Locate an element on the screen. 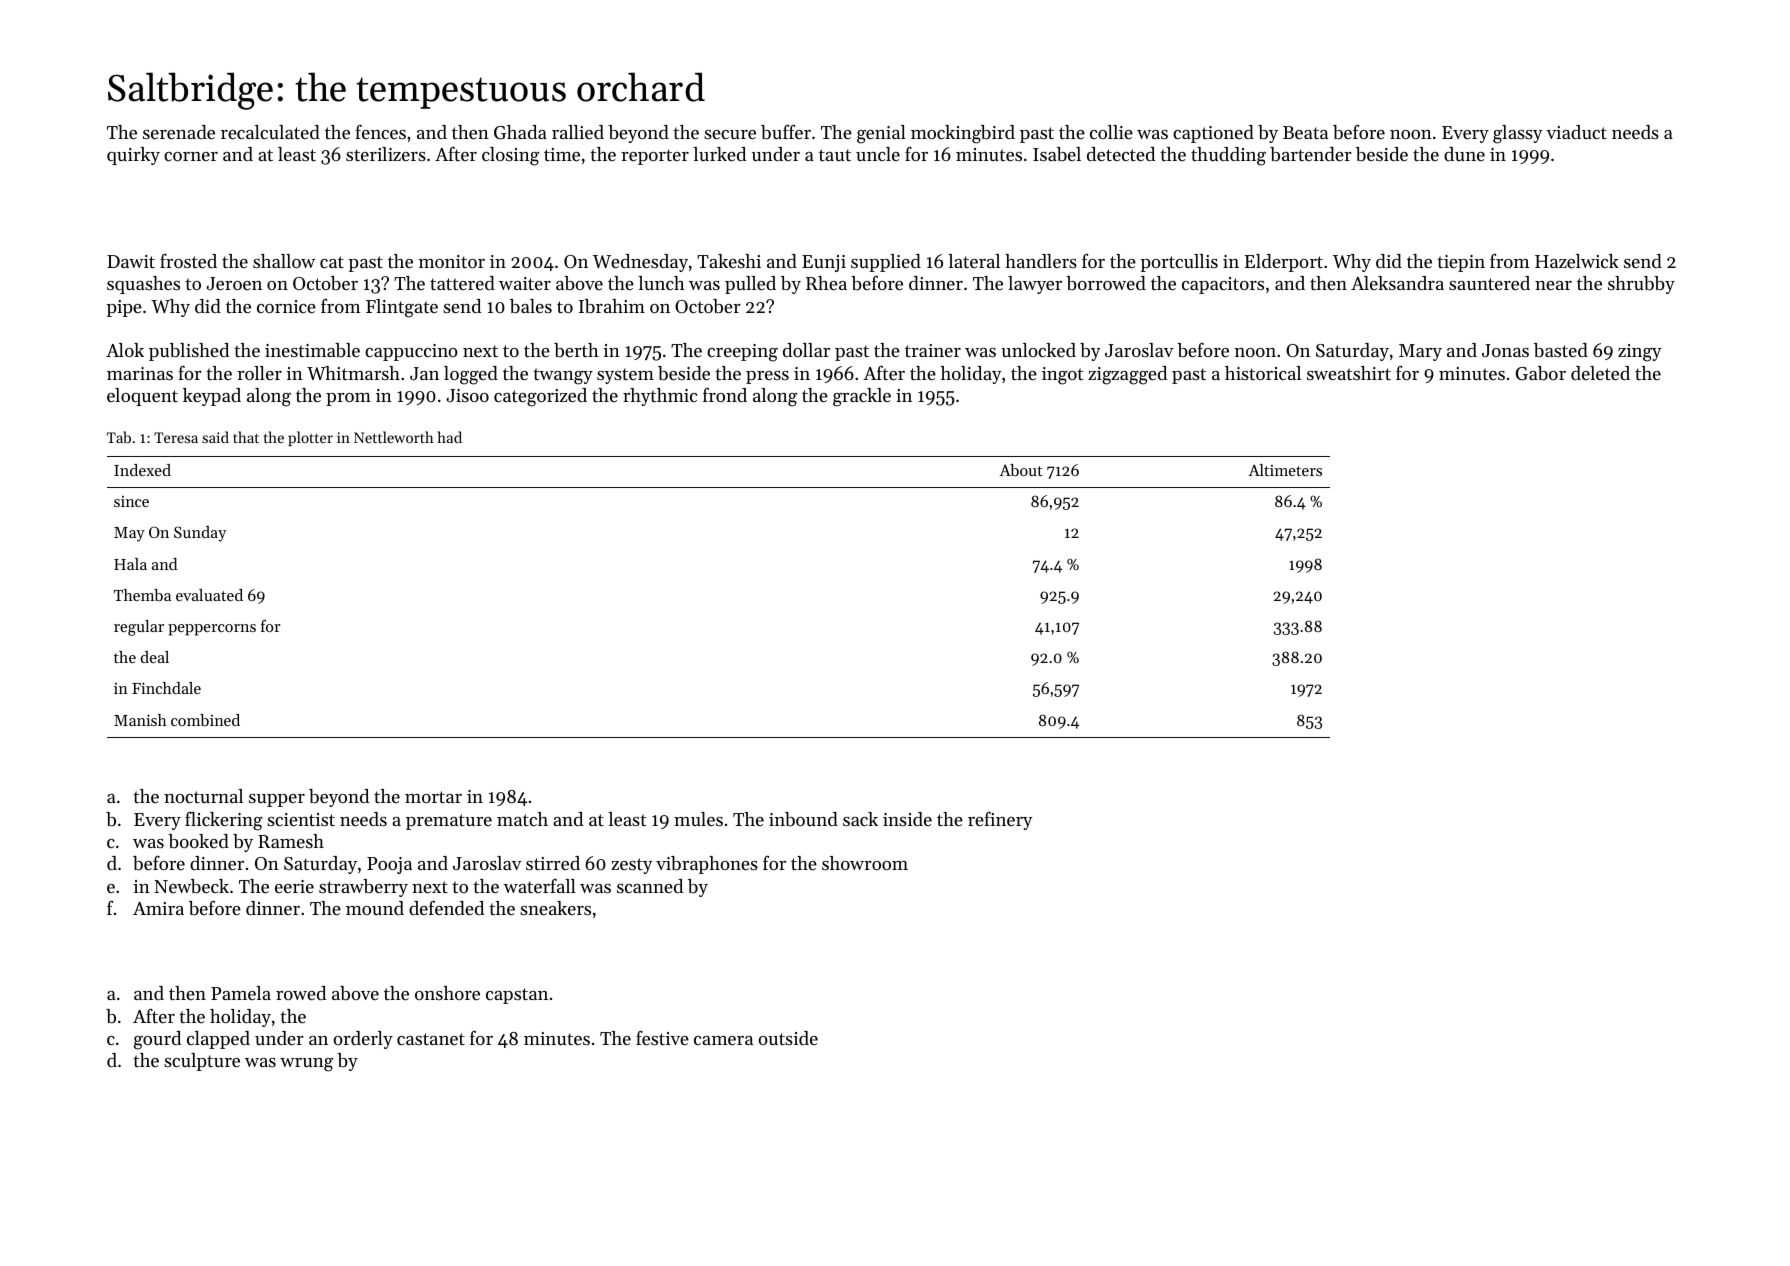 The width and height of the screenshot is (1790, 1266). shrubby is located at coordinates (1641, 285).
